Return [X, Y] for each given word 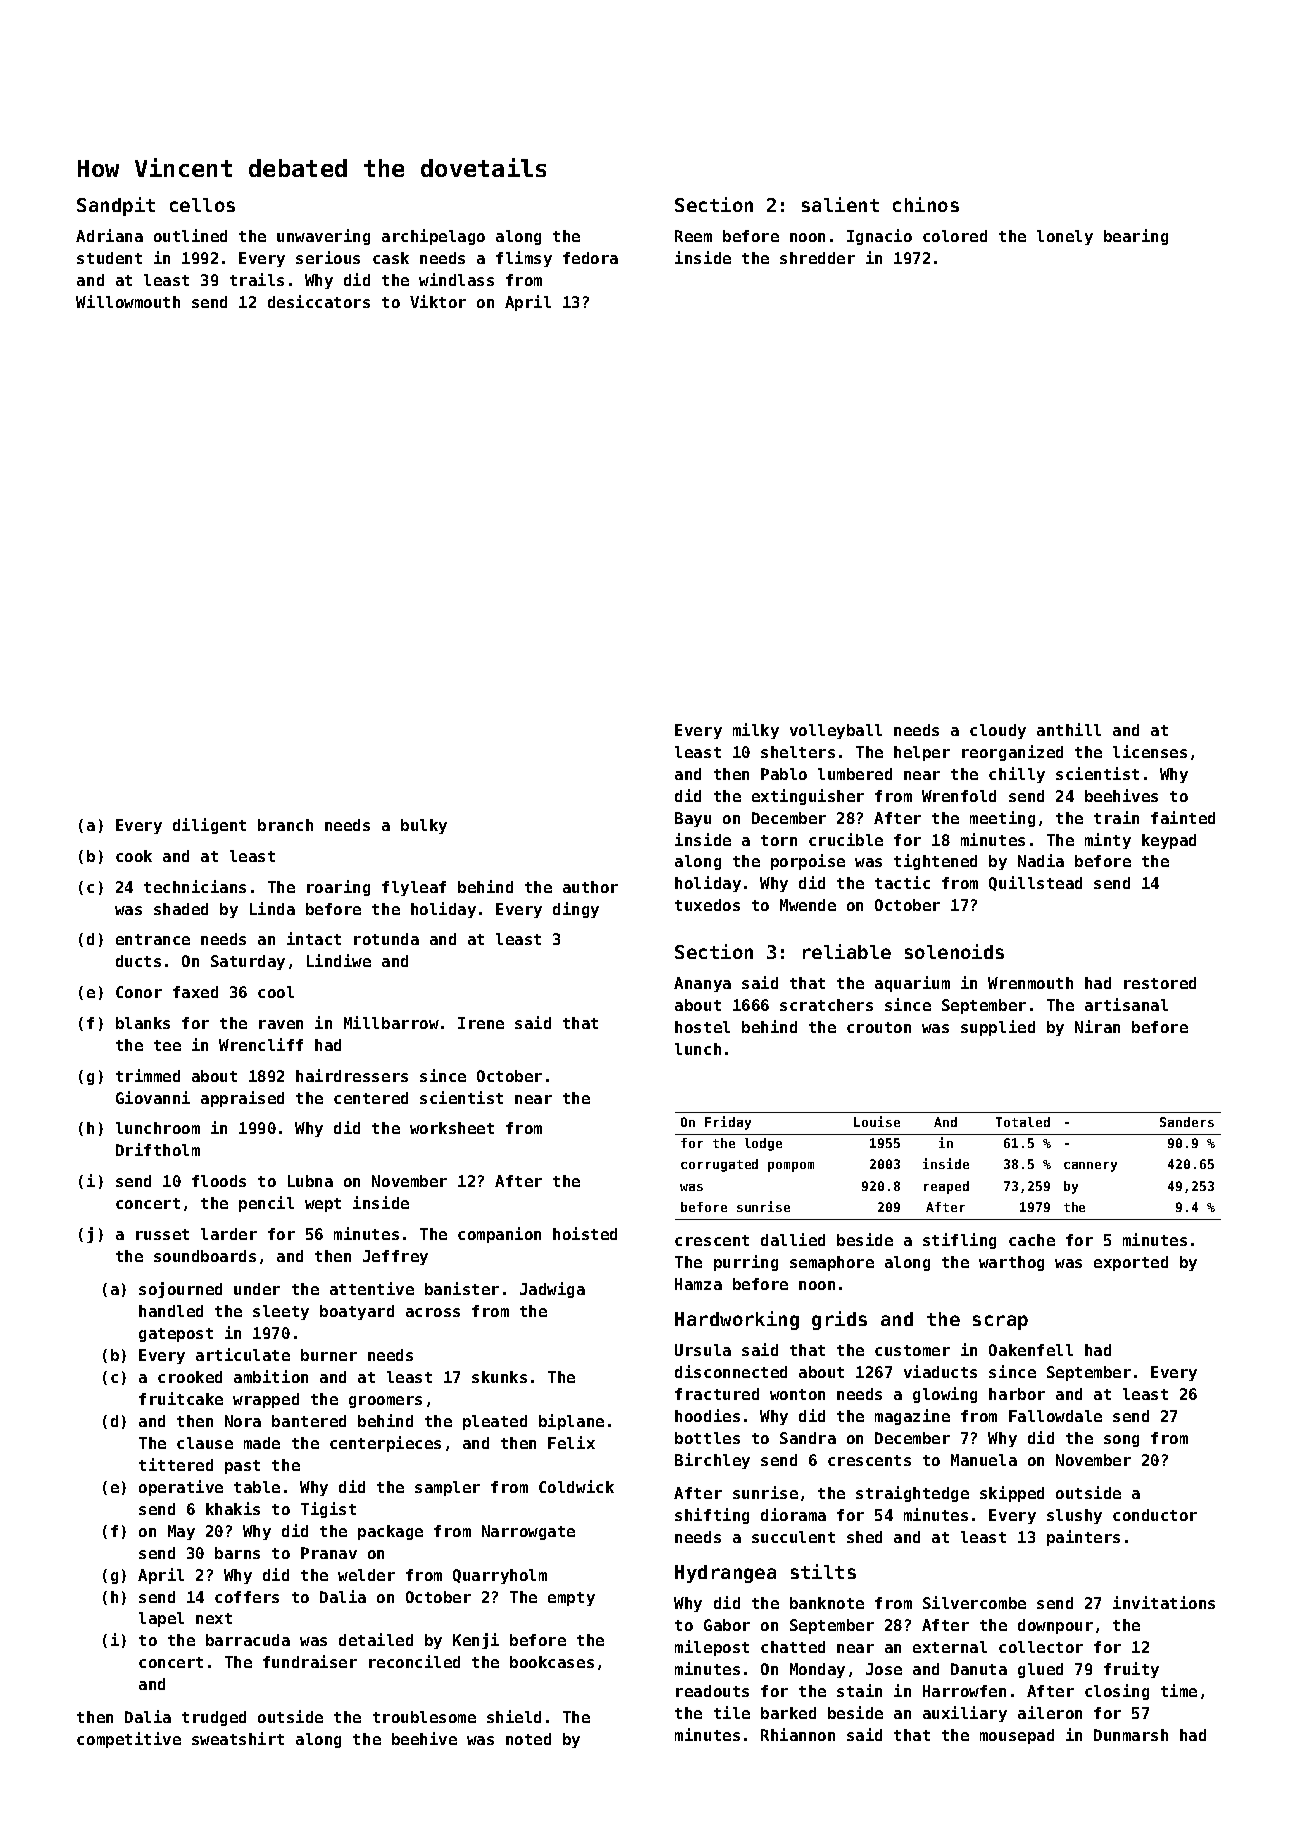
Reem [693, 236]
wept [323, 1205]
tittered [176, 1464]
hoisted [585, 1233]
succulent [793, 1537]
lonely [1065, 237]
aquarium [912, 984]
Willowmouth [128, 301]
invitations [1164, 1602]
